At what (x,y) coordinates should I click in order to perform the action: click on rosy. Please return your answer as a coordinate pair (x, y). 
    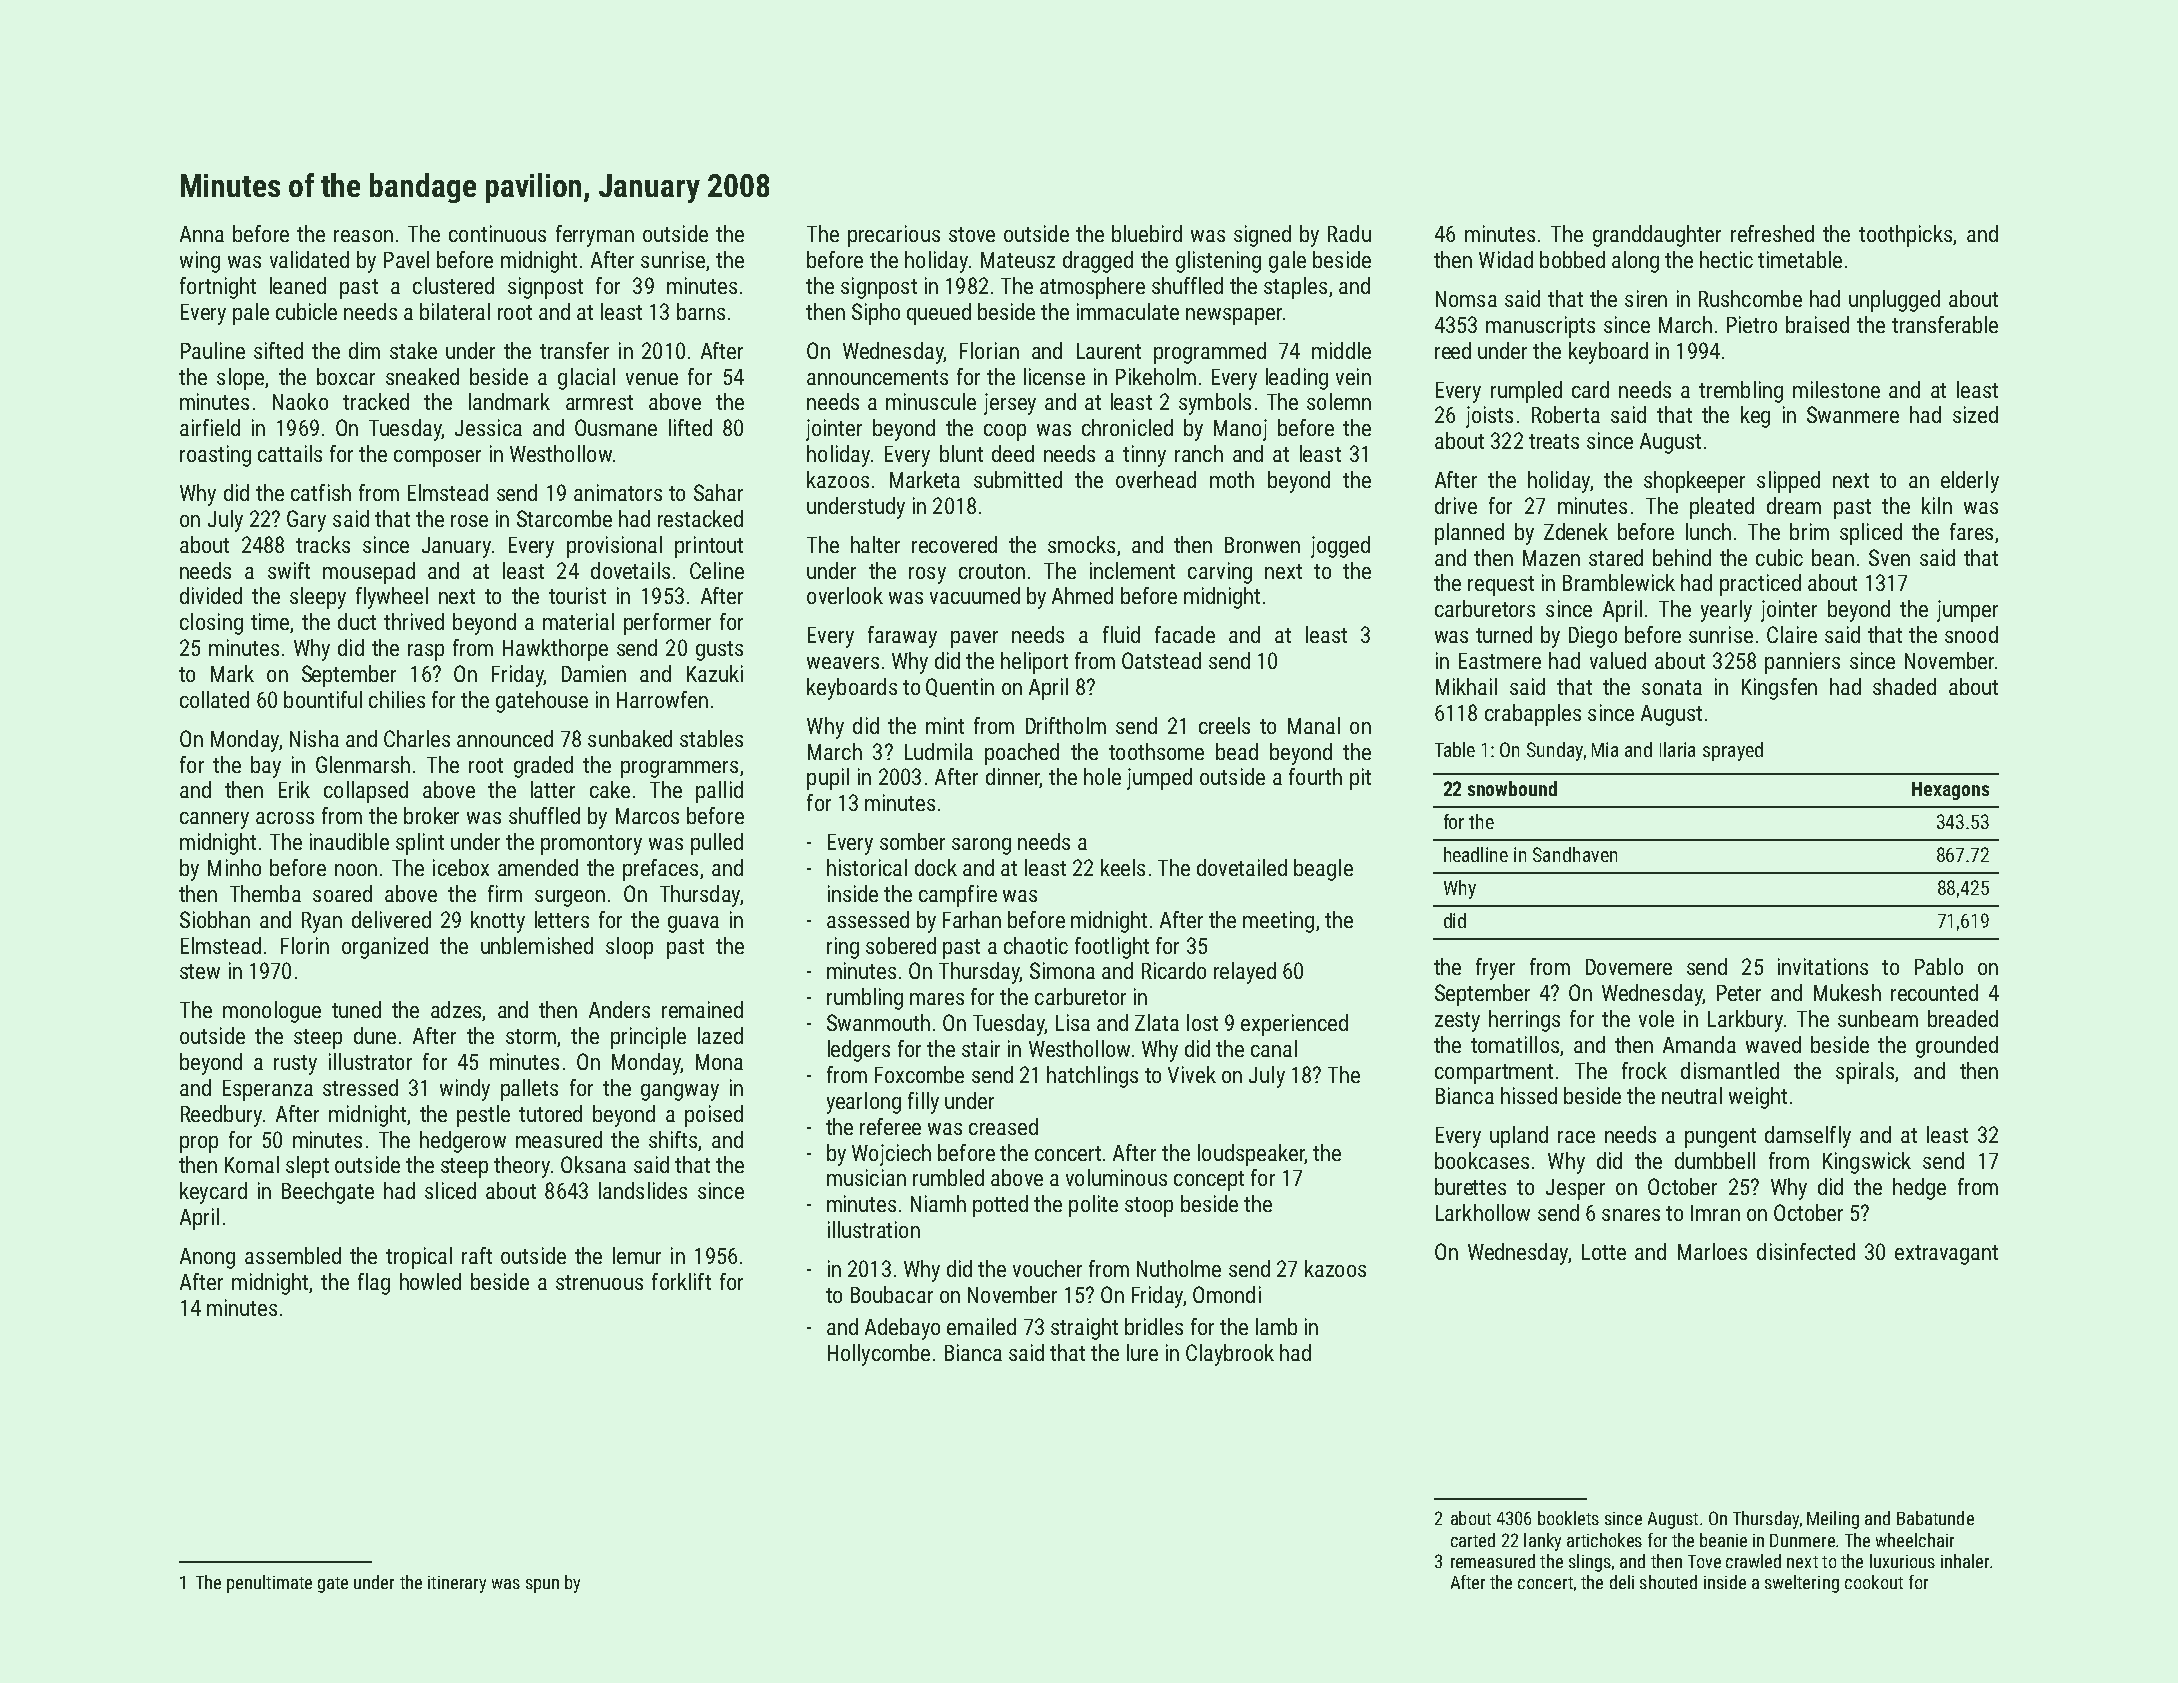
    Looking at the image, I should click on (927, 575).
